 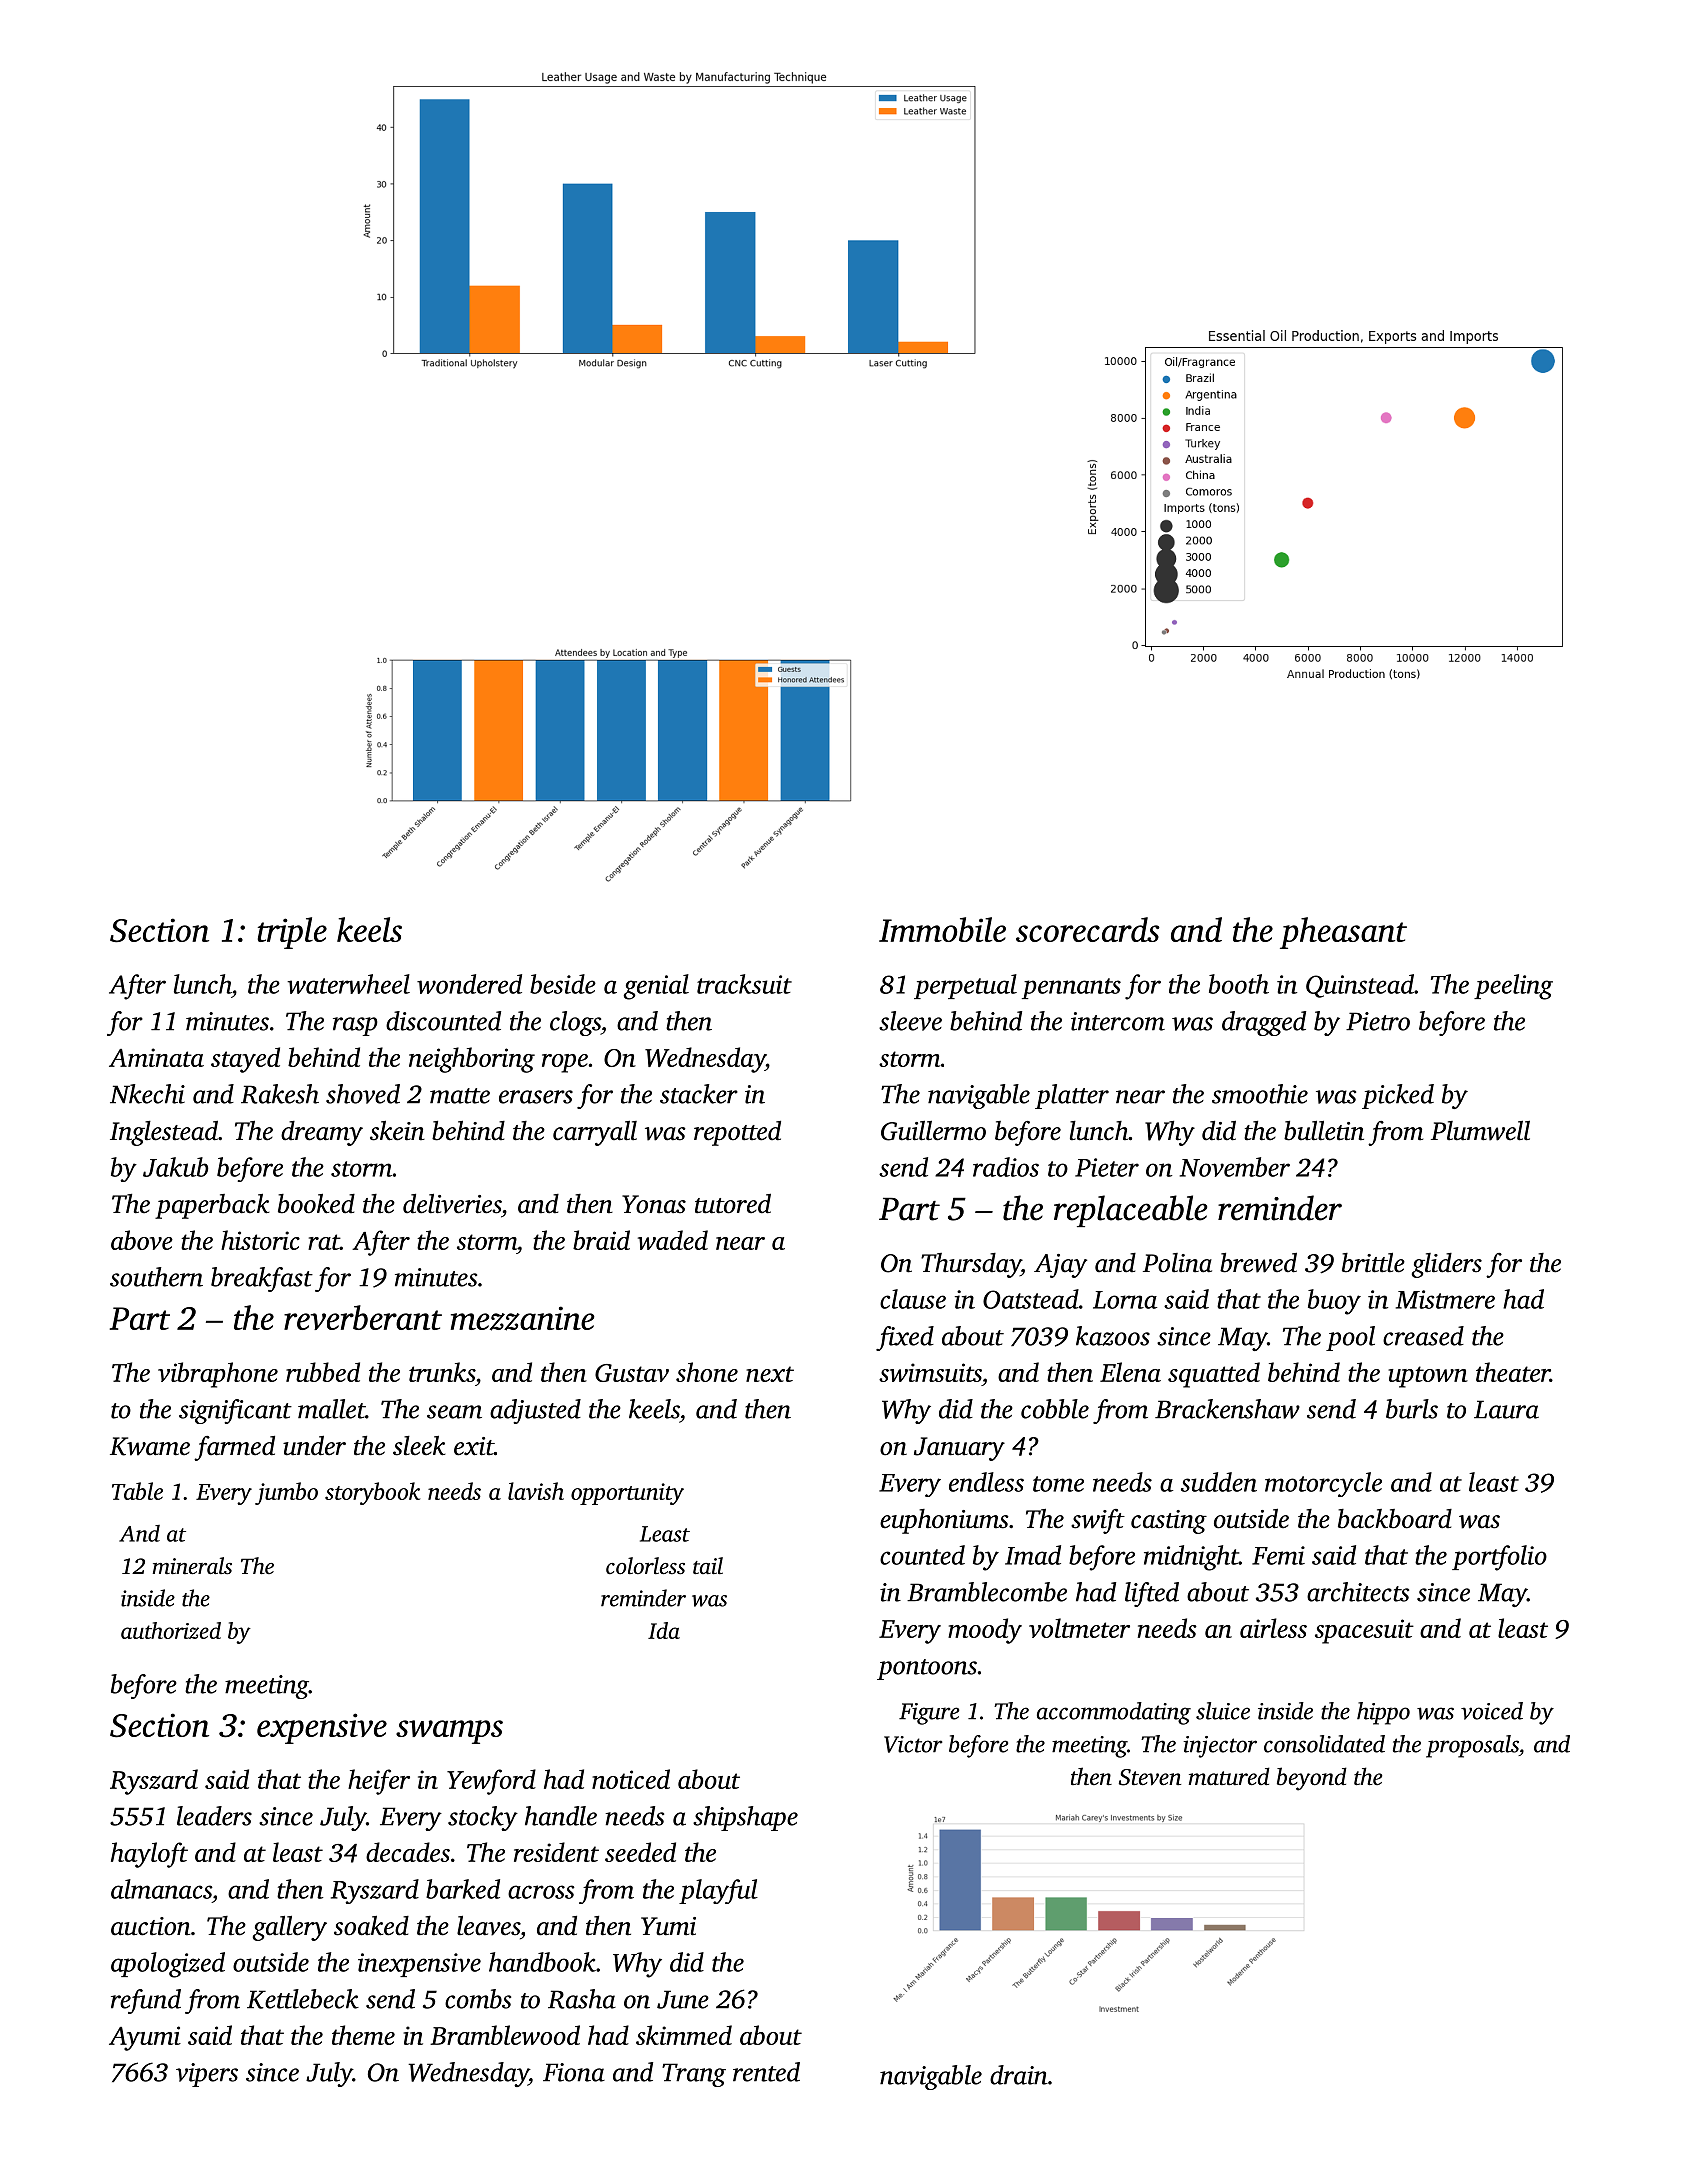 I want to click on authorized, so click(x=171, y=1630).
